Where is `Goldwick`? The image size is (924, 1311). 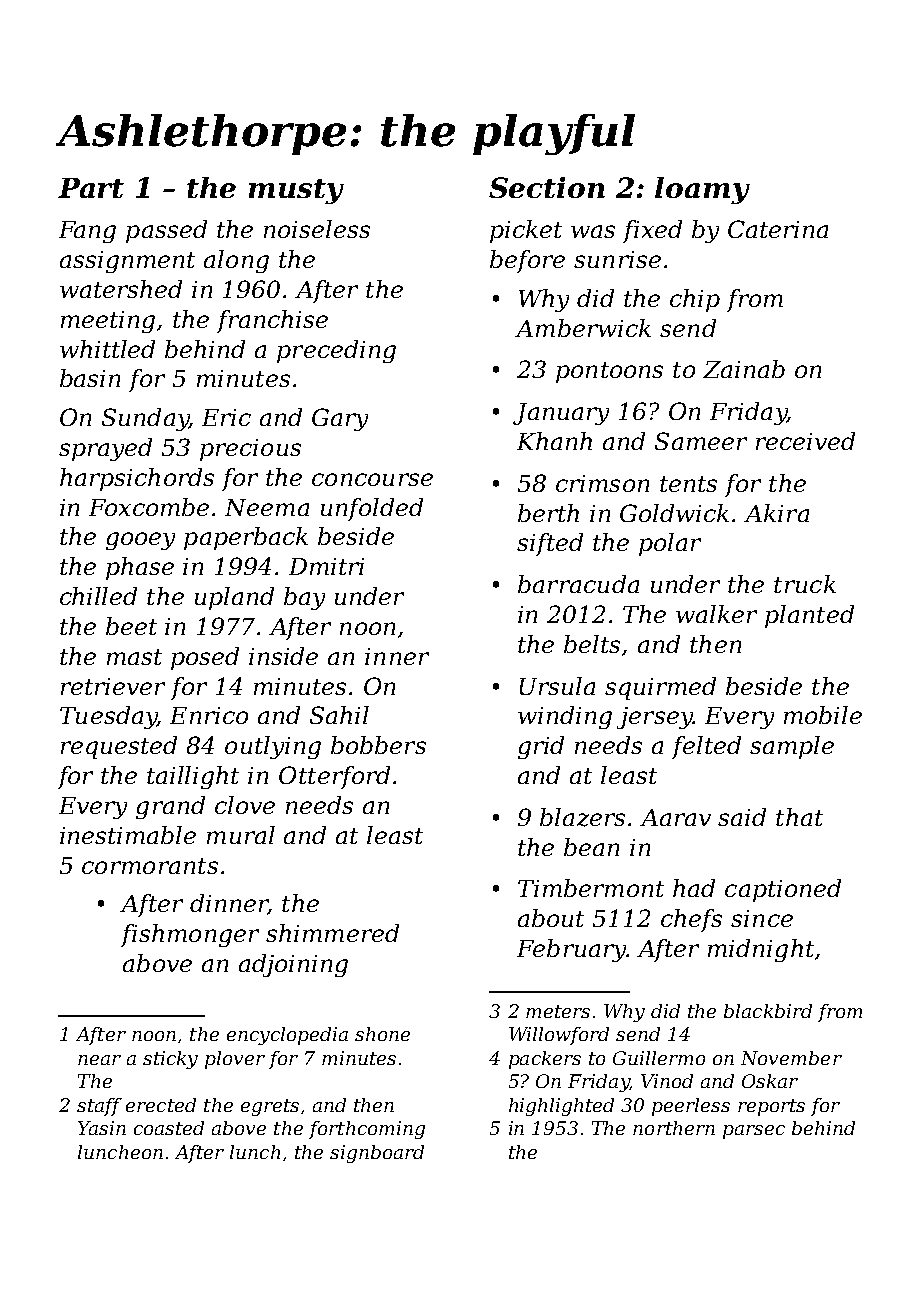 Goldwick is located at coordinates (674, 513).
